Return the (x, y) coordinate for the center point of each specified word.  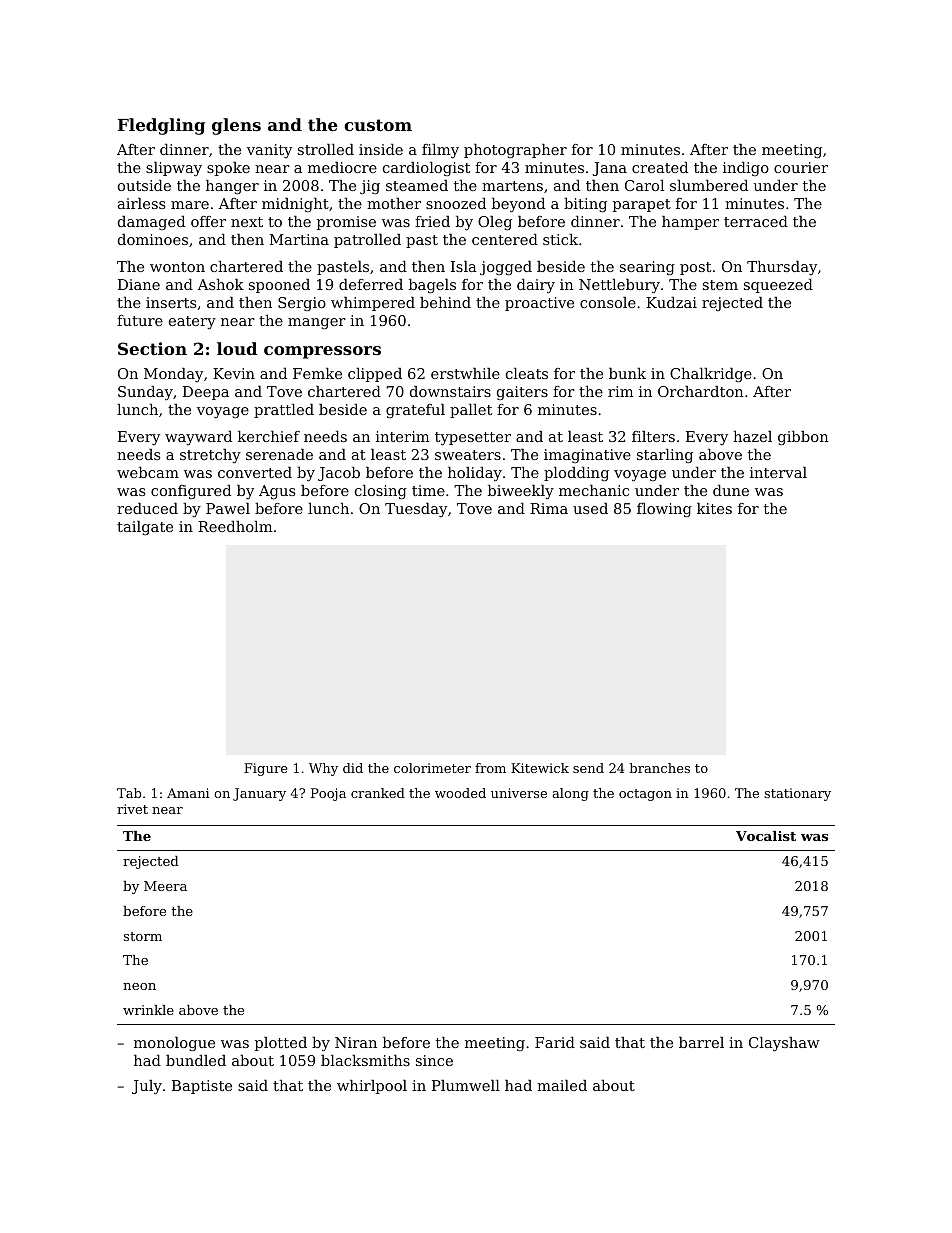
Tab (129, 793)
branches (659, 768)
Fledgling (161, 126)
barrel (701, 1042)
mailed (562, 1085)
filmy (440, 151)
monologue (174, 1044)
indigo (746, 169)
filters (653, 436)
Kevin (234, 373)
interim (403, 436)
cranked (378, 793)
